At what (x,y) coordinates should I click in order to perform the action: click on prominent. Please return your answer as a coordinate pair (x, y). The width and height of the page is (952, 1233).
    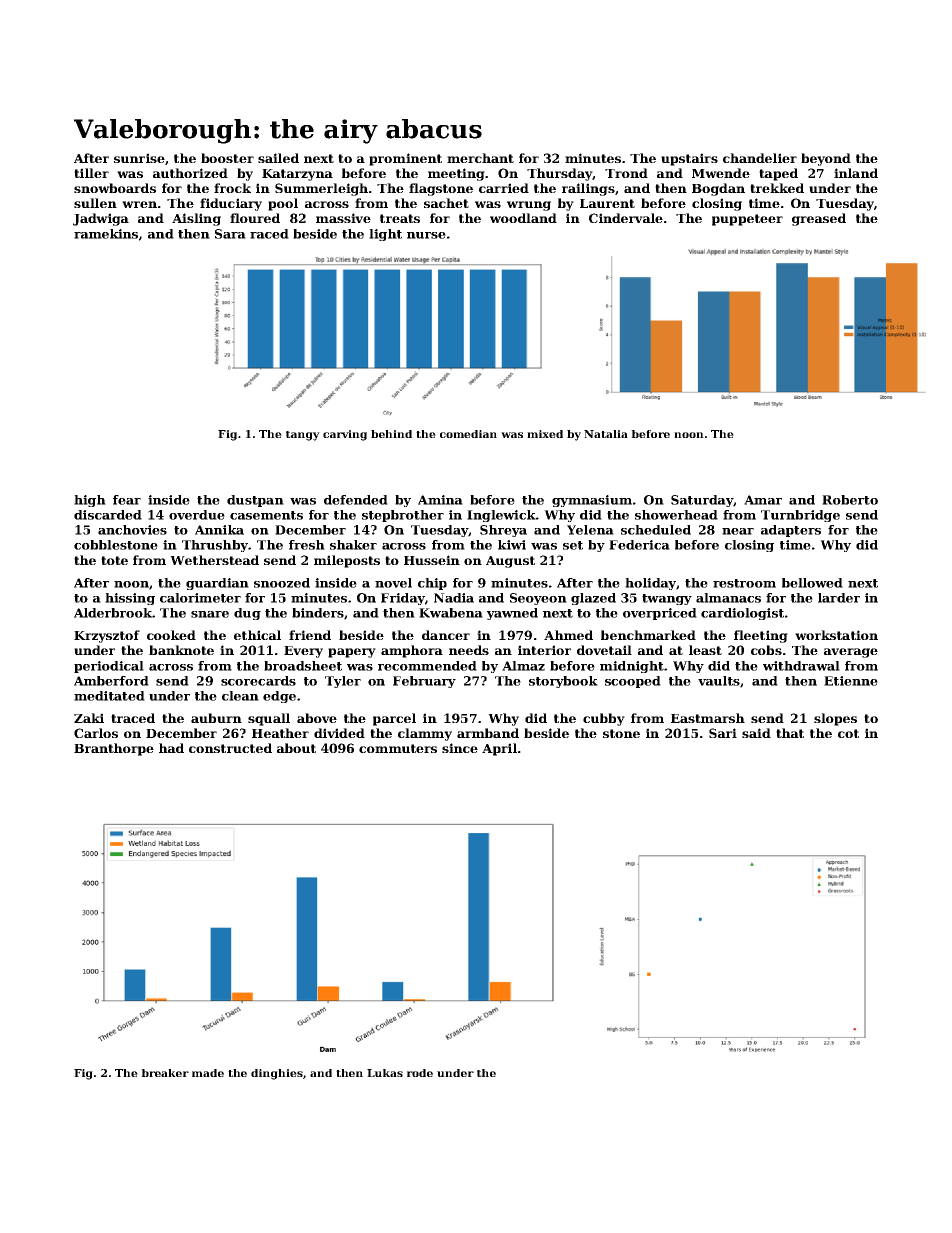
    Looking at the image, I should click on (405, 159).
